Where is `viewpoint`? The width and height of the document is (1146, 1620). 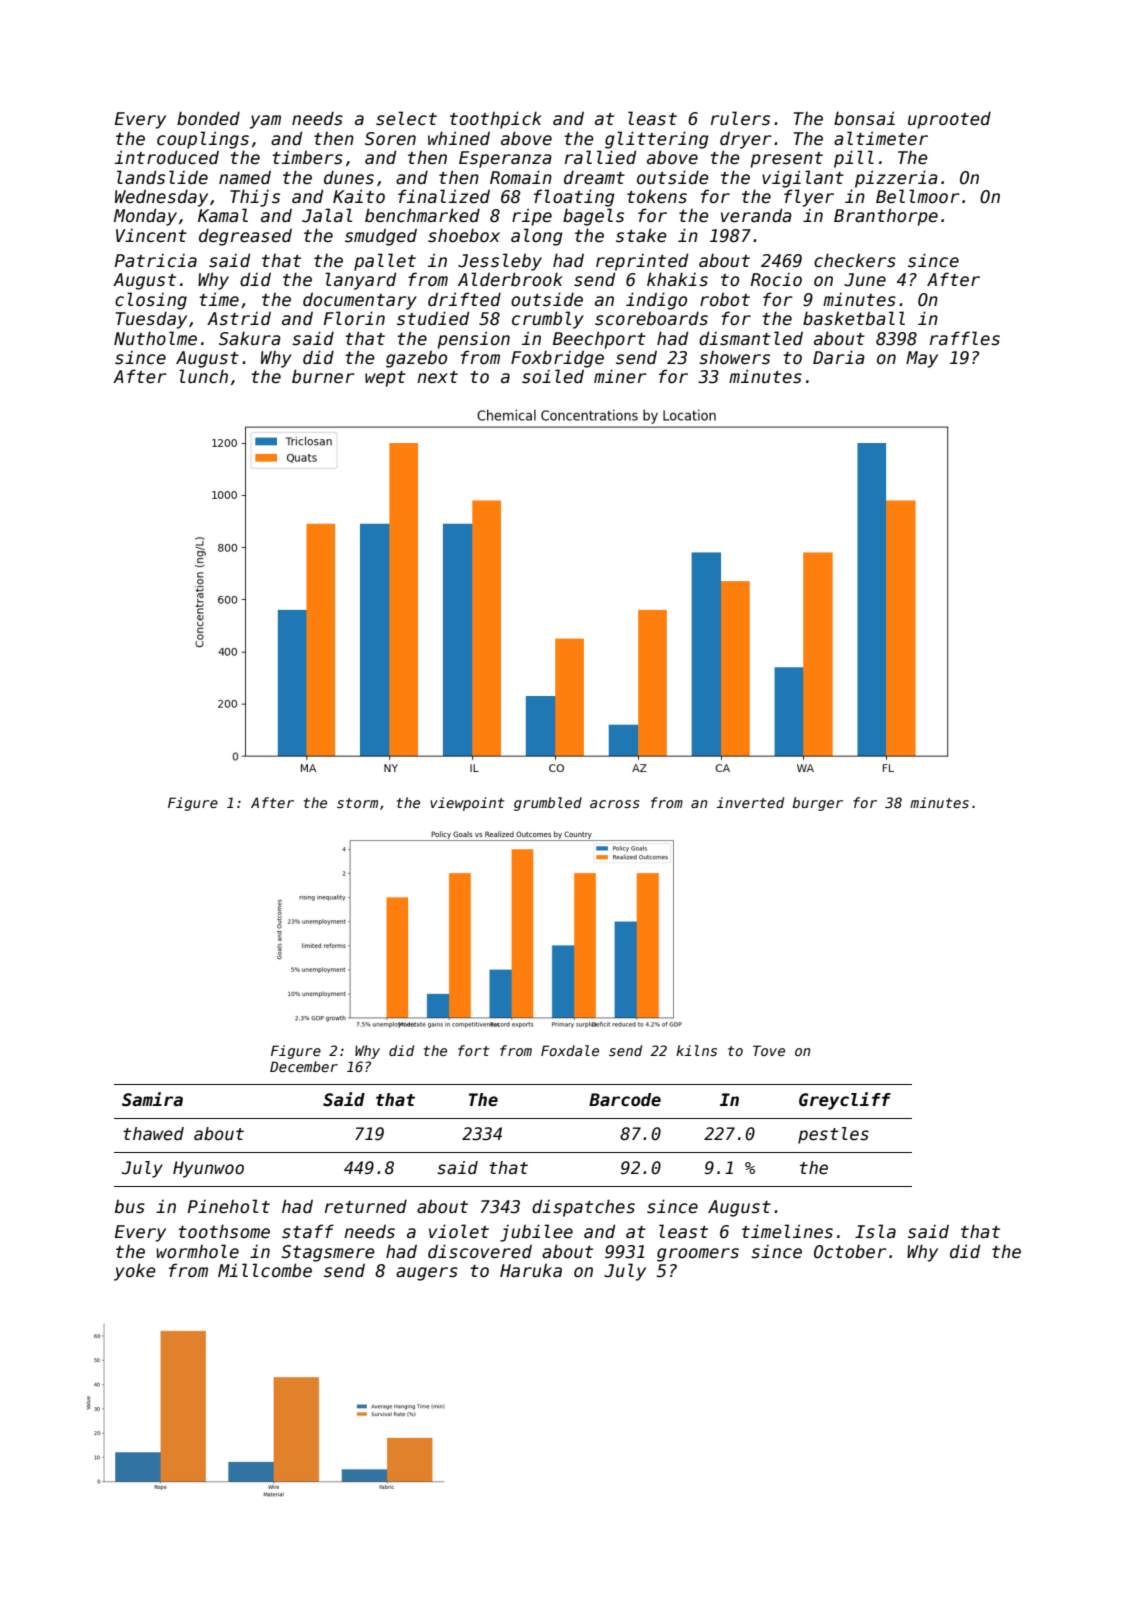
viewpoint is located at coordinates (467, 804).
